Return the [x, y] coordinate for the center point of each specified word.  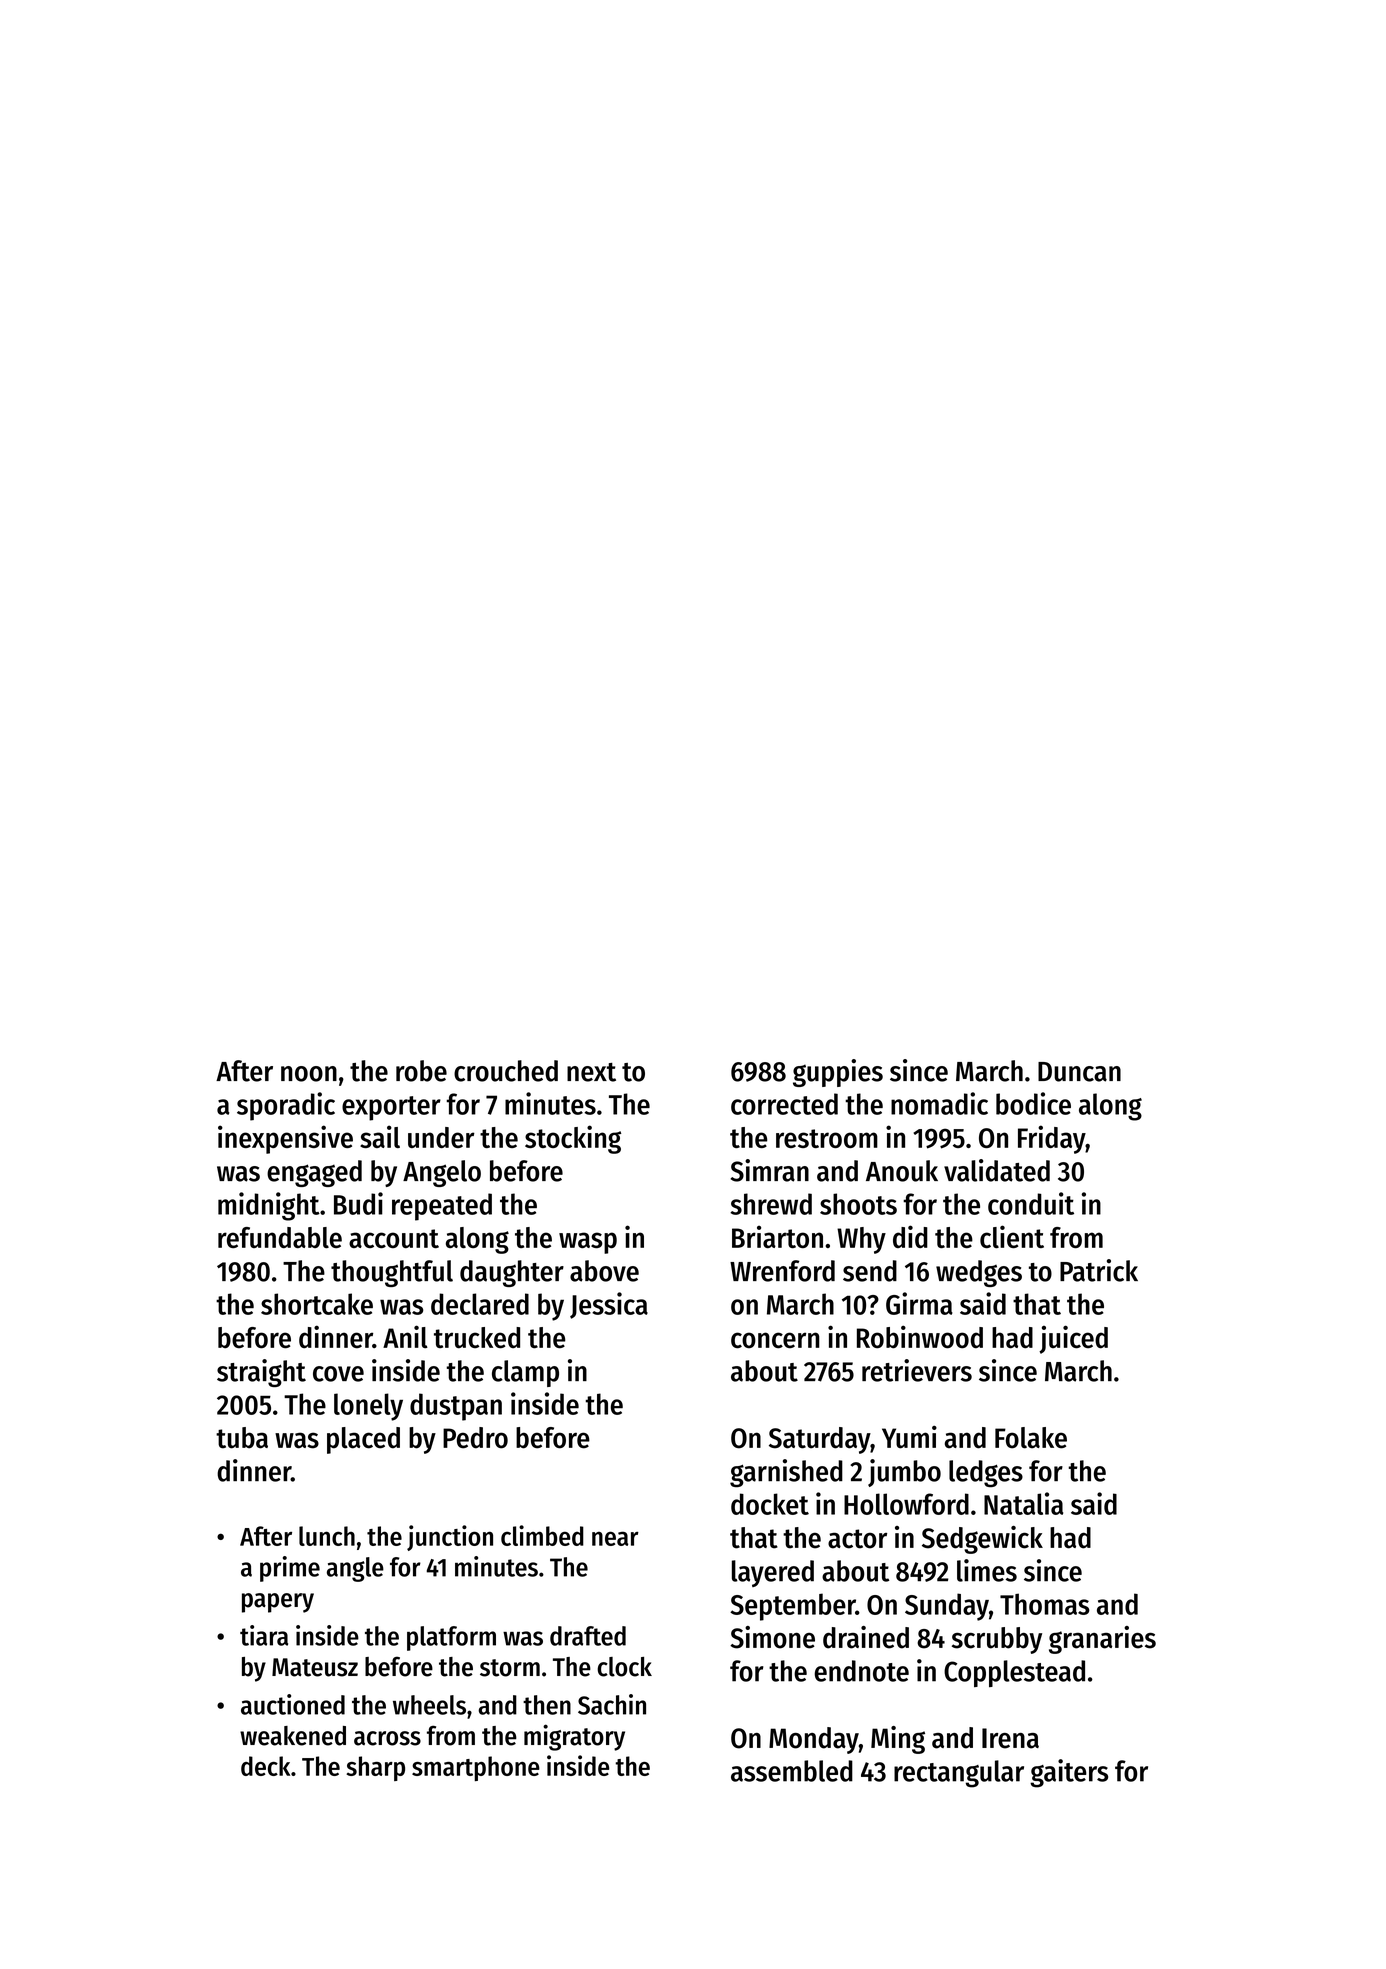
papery [278, 1603]
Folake [1031, 1438]
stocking [573, 1139]
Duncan [1079, 1072]
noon [309, 1074]
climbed [542, 1535]
